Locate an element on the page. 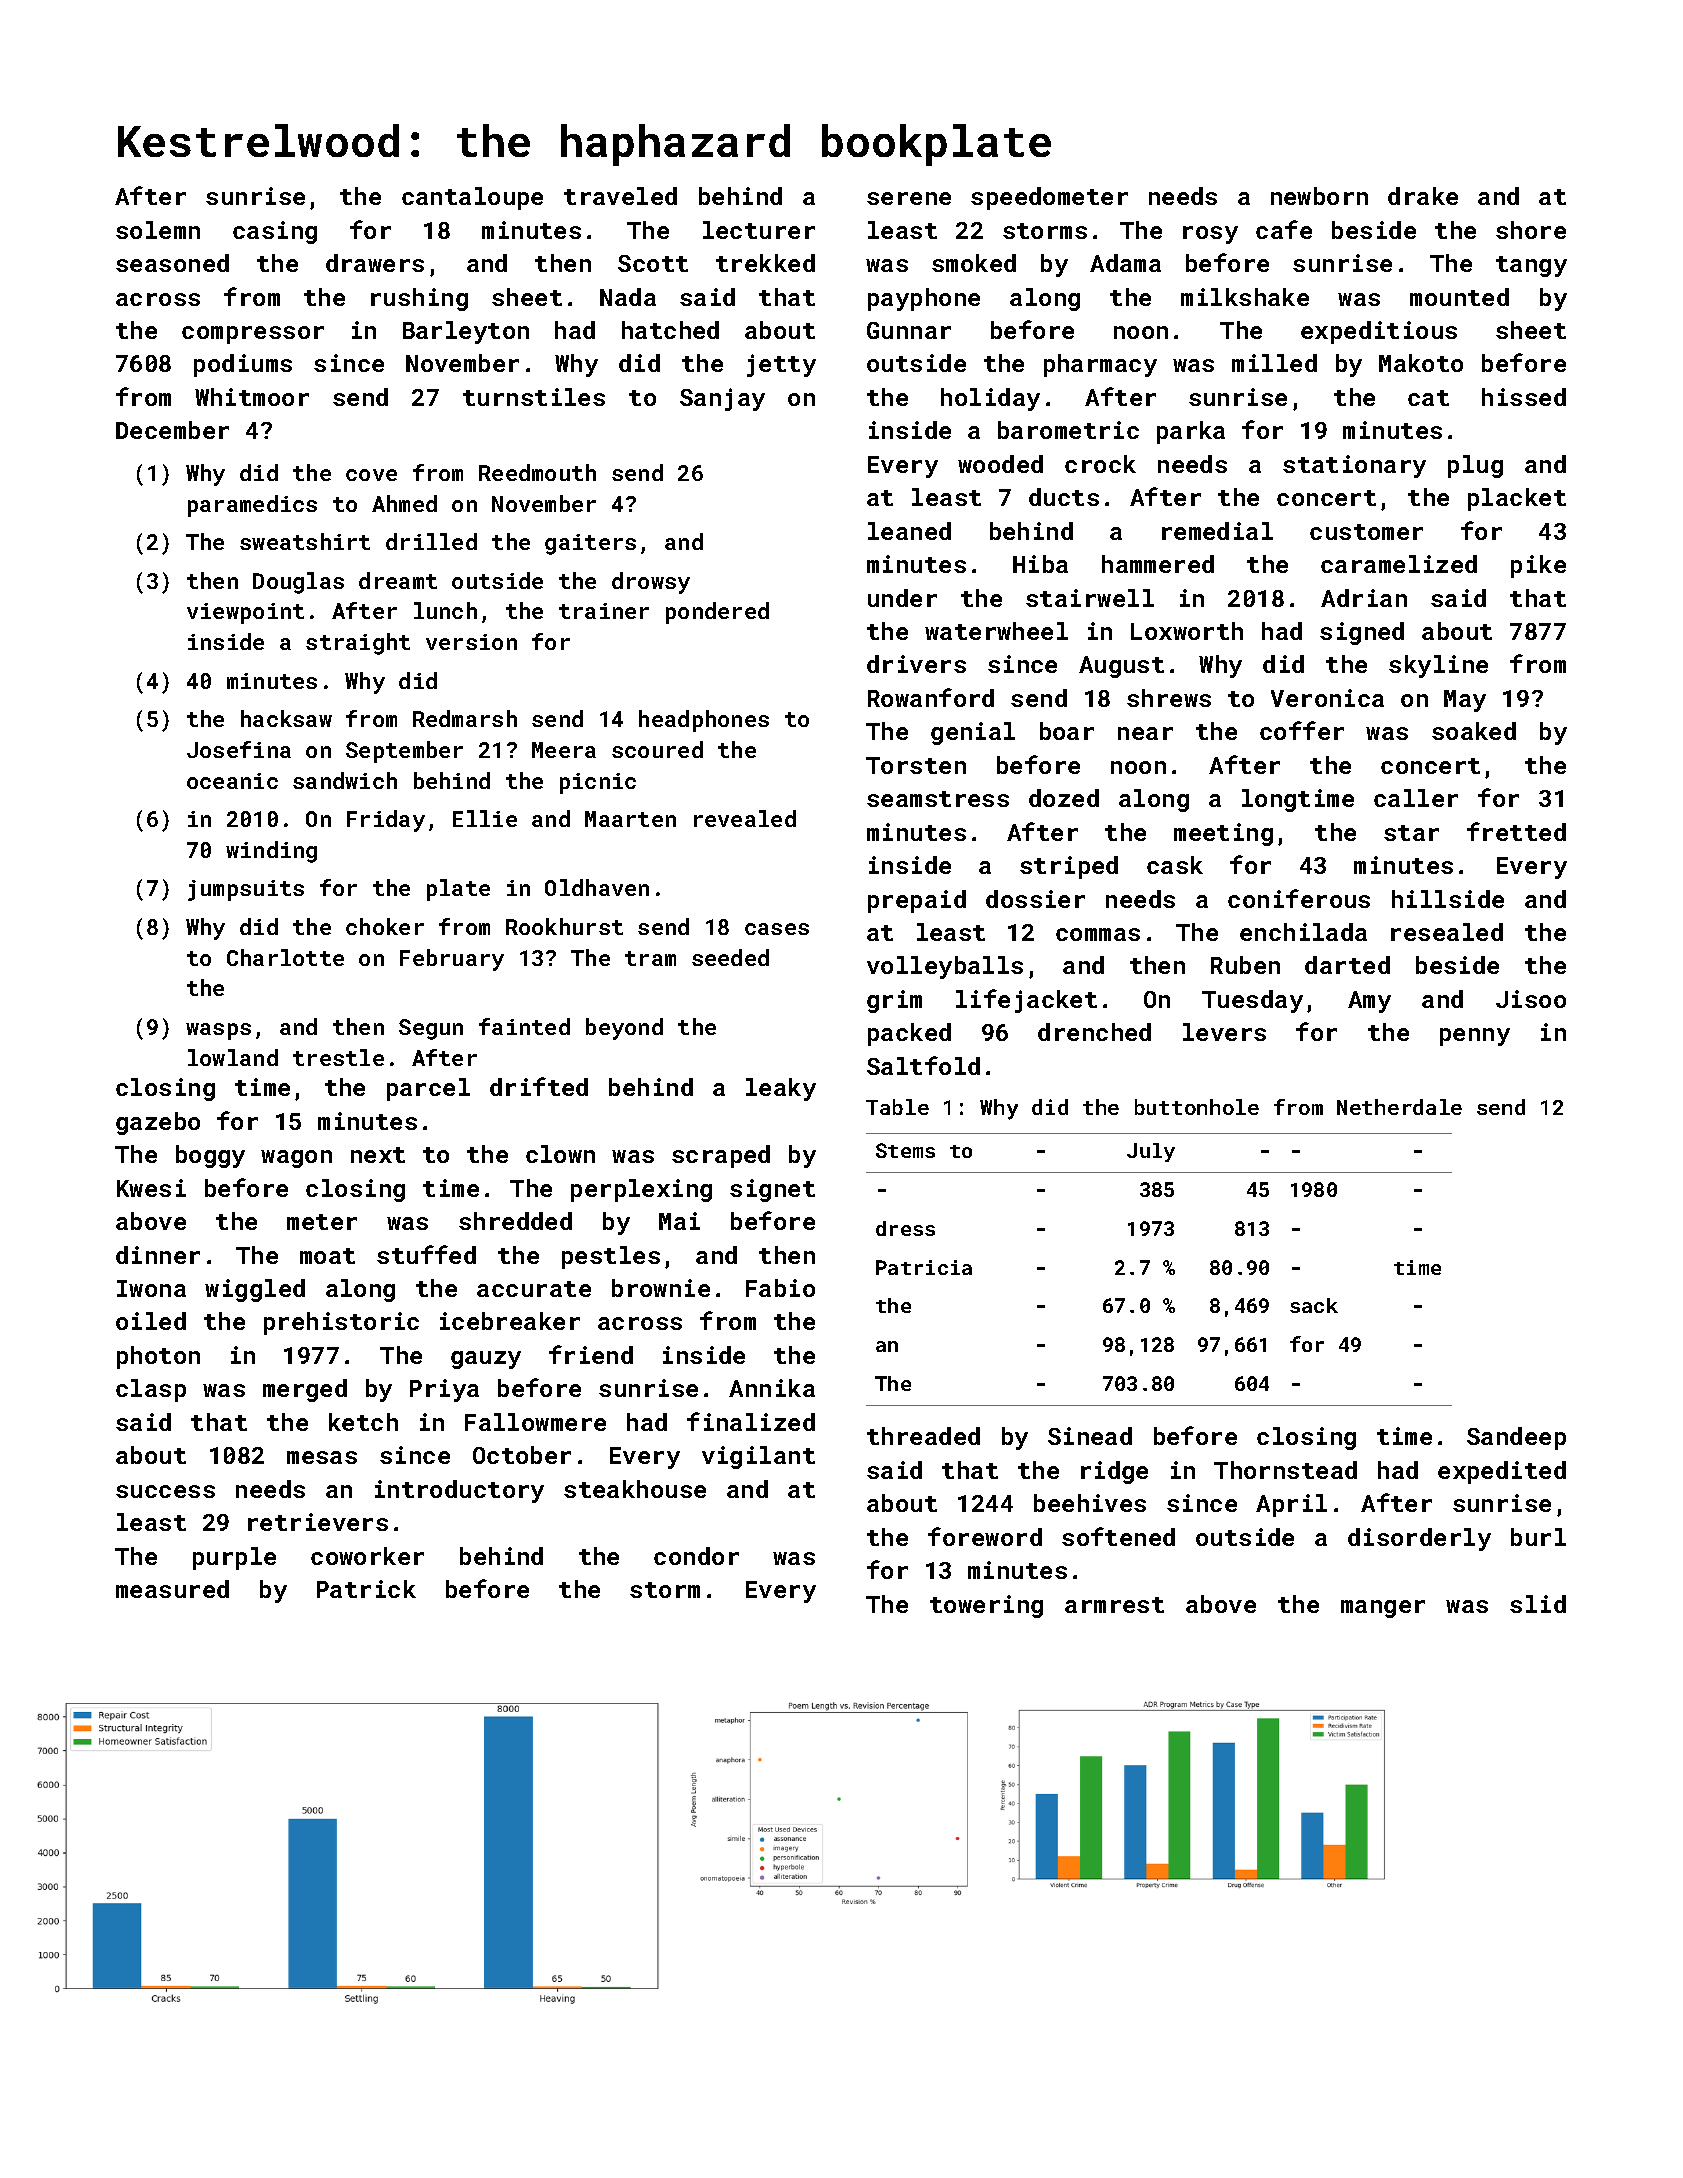 The height and width of the image is (2178, 1683). armrest is located at coordinates (1114, 1605).
